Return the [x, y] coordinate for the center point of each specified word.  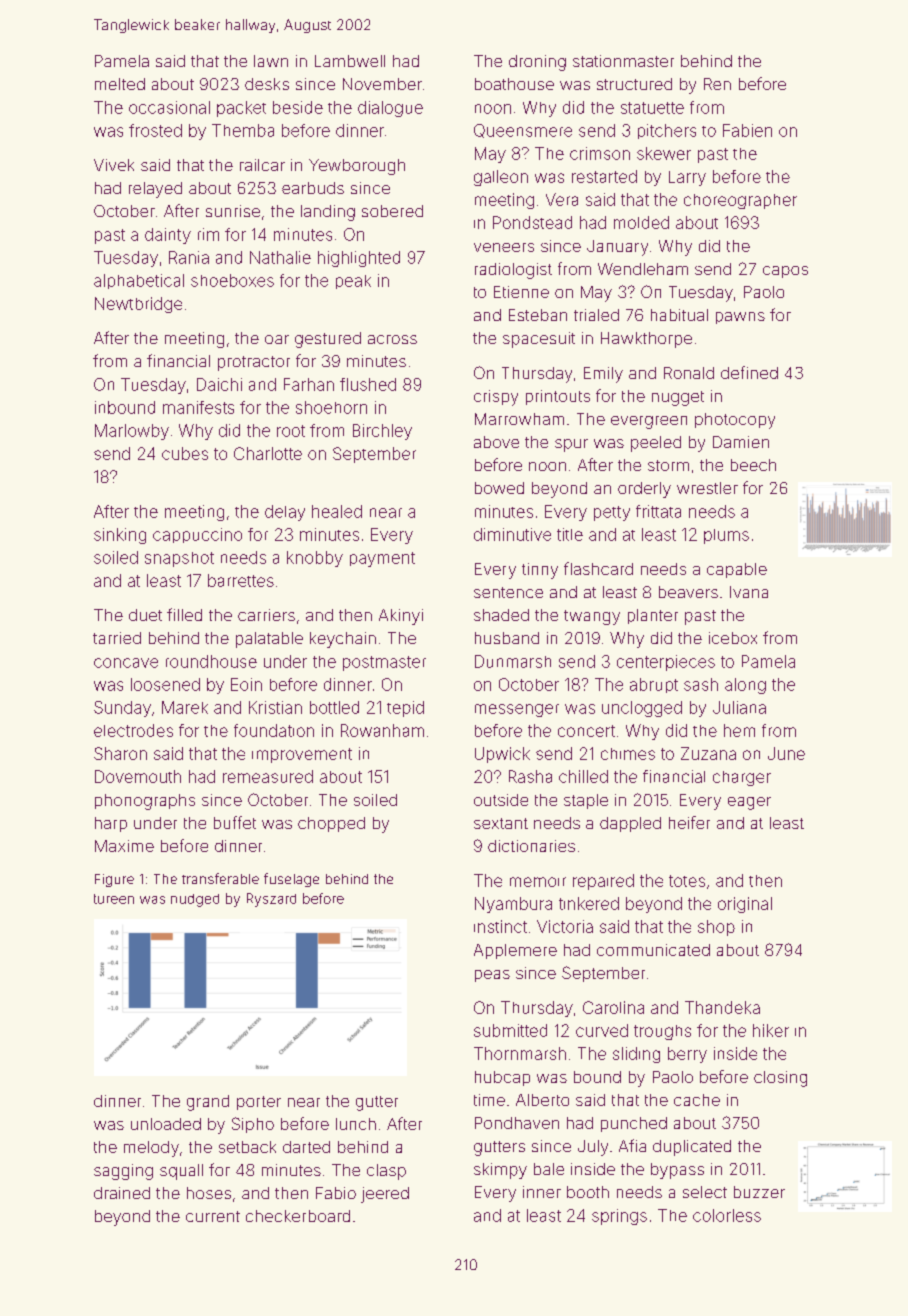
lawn [271, 61]
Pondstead [532, 222]
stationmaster [623, 61]
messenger [517, 710]
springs [619, 1217]
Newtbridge [138, 305]
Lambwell [350, 61]
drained [122, 1193]
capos [785, 272]
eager [749, 803]
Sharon [120, 753]
